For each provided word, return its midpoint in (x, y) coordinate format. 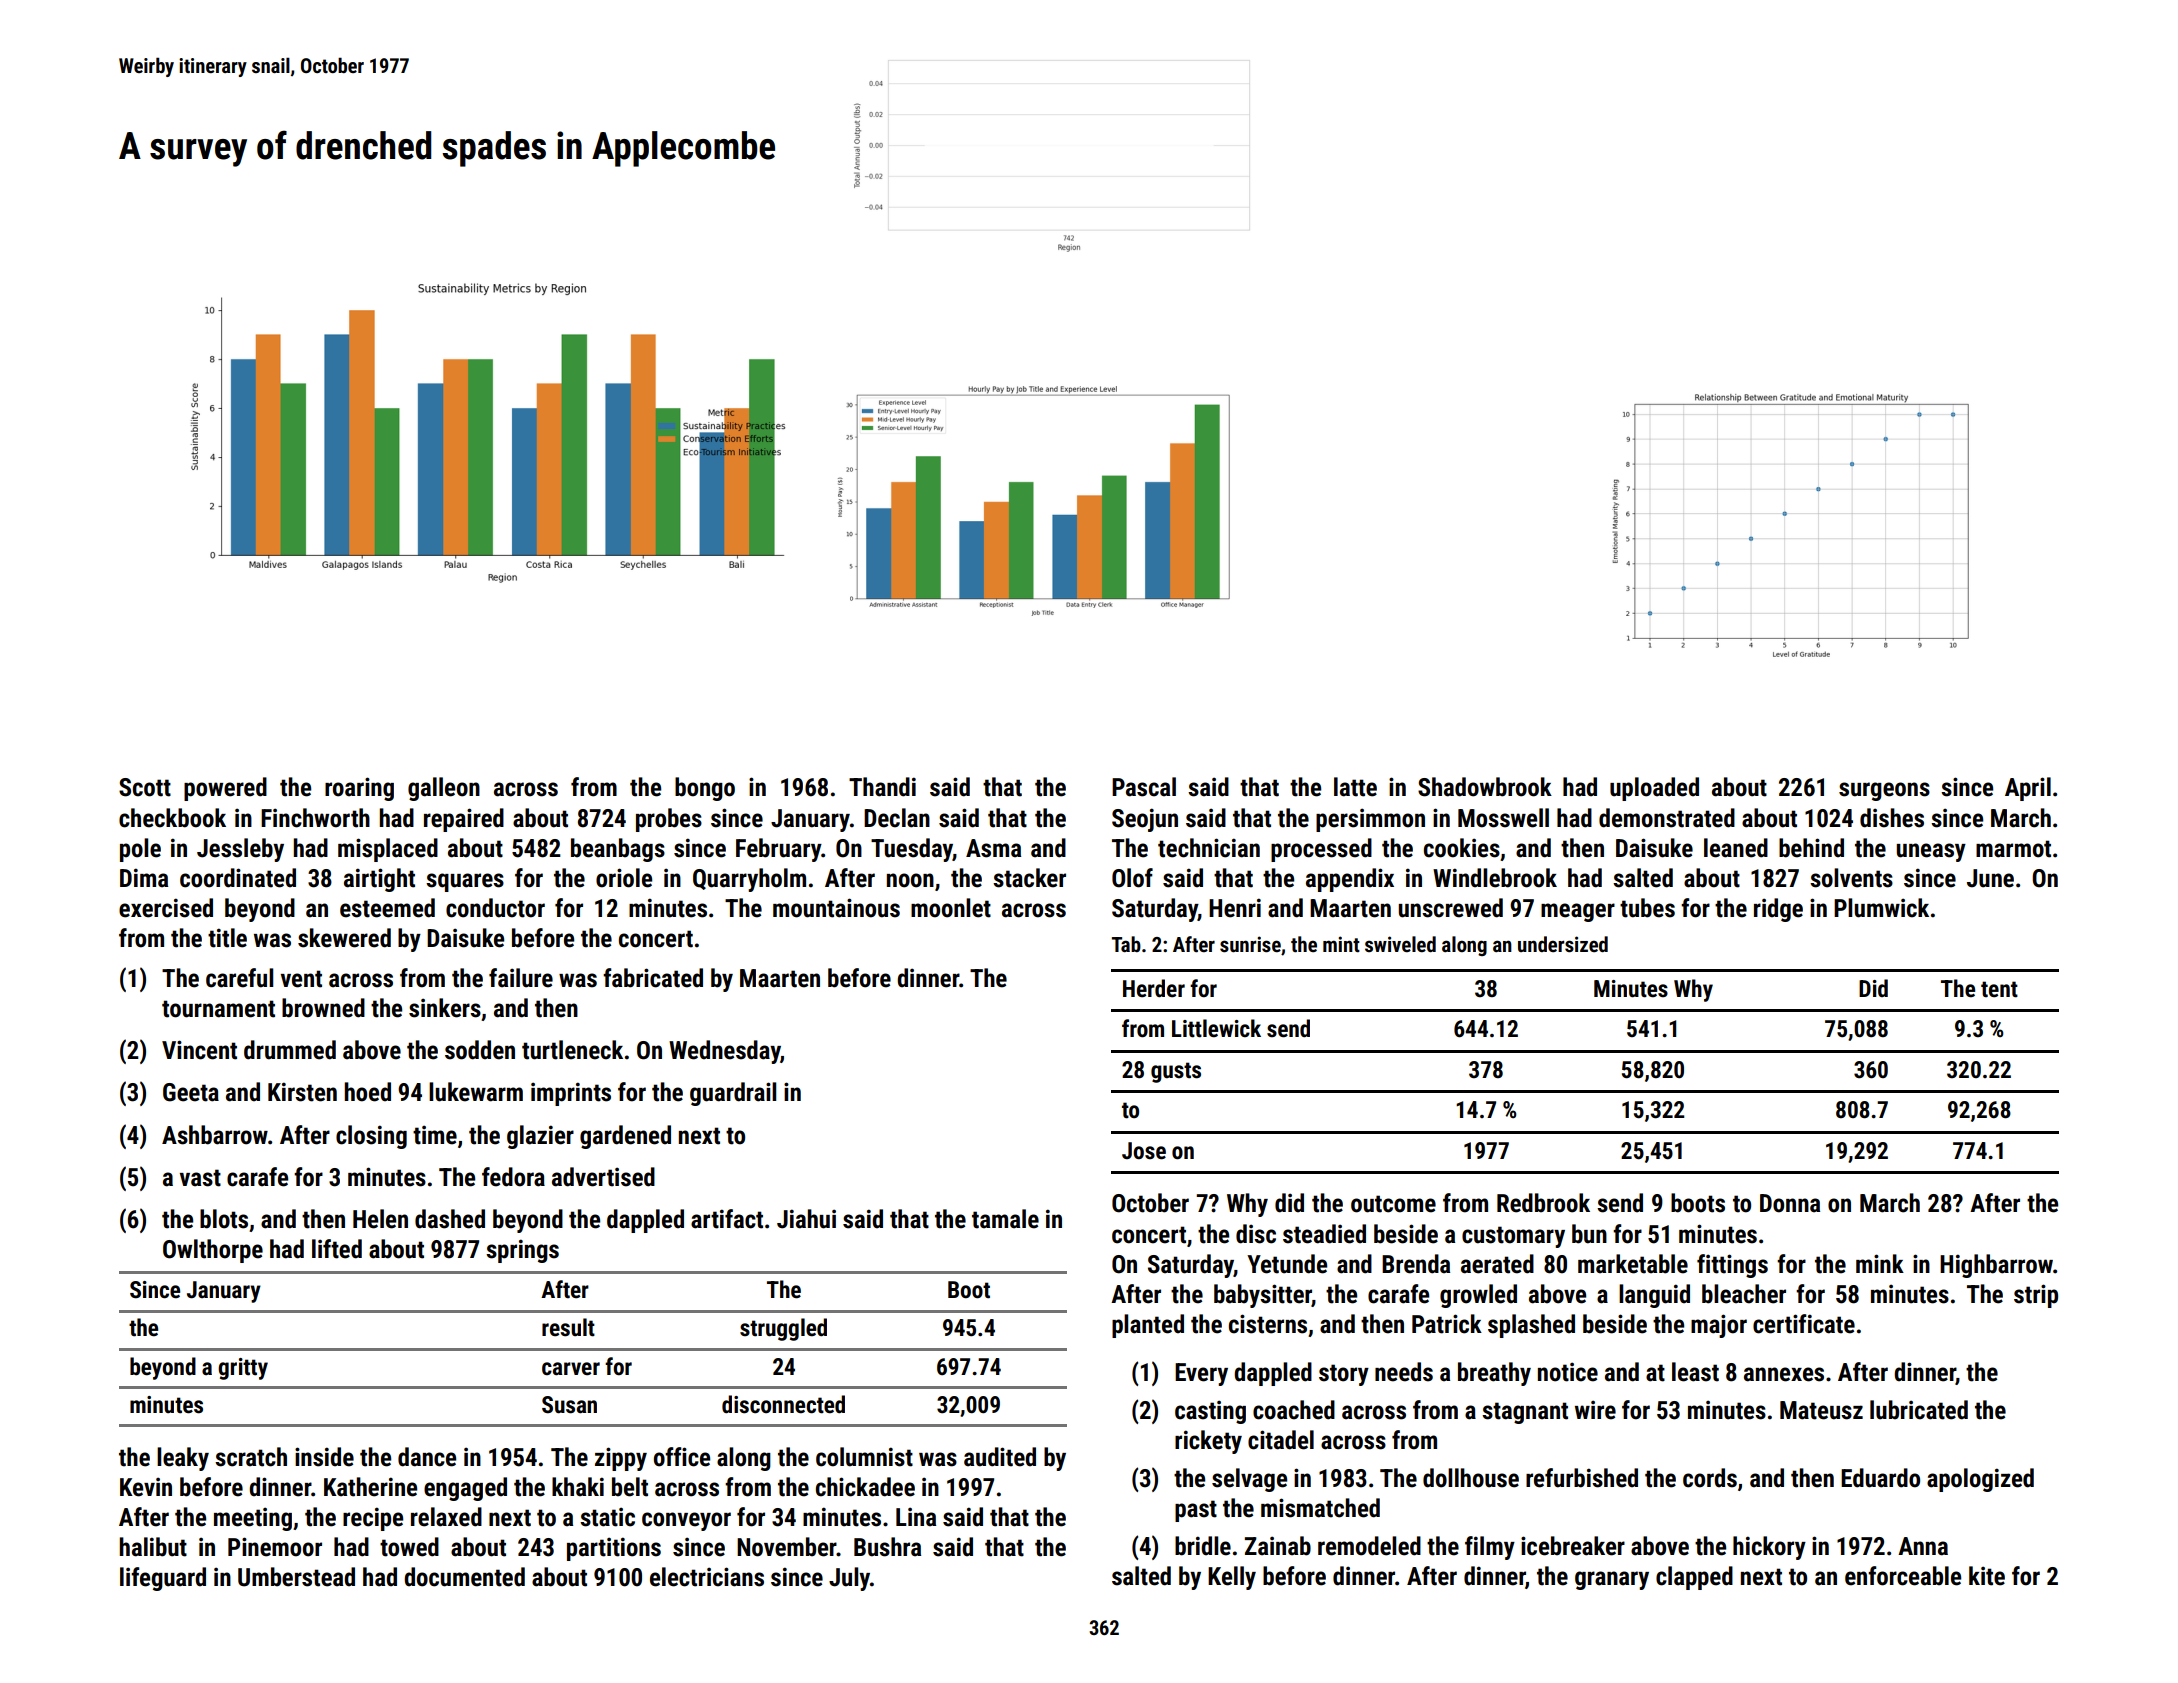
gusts (1176, 1072)
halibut (153, 1547)
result (568, 1327)
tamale (1005, 1219)
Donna (1790, 1203)
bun (1589, 1234)
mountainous (836, 908)
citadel (1281, 1440)
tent (1999, 989)
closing (371, 1137)
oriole (624, 878)
